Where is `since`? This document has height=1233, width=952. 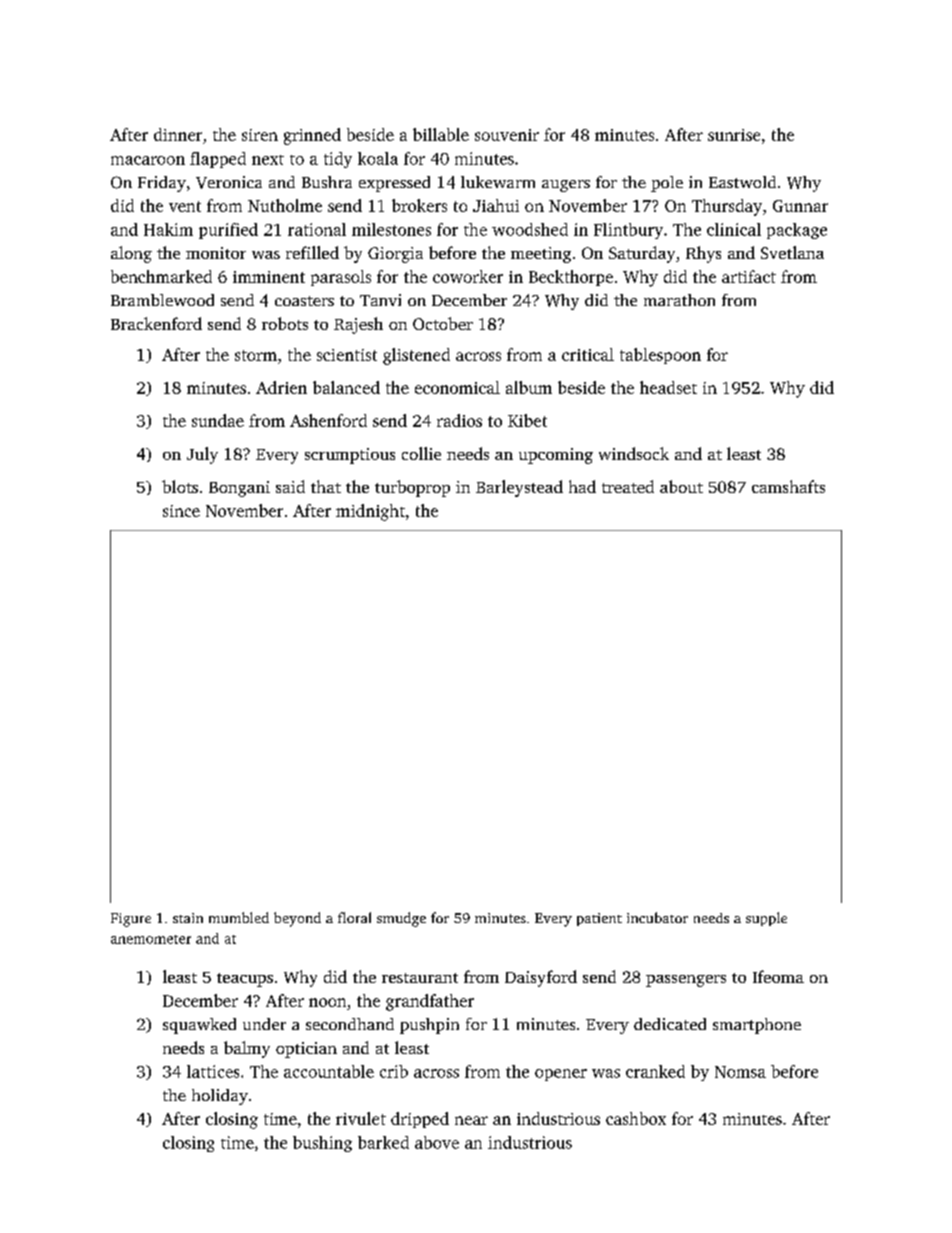
since is located at coordinates (181, 511).
